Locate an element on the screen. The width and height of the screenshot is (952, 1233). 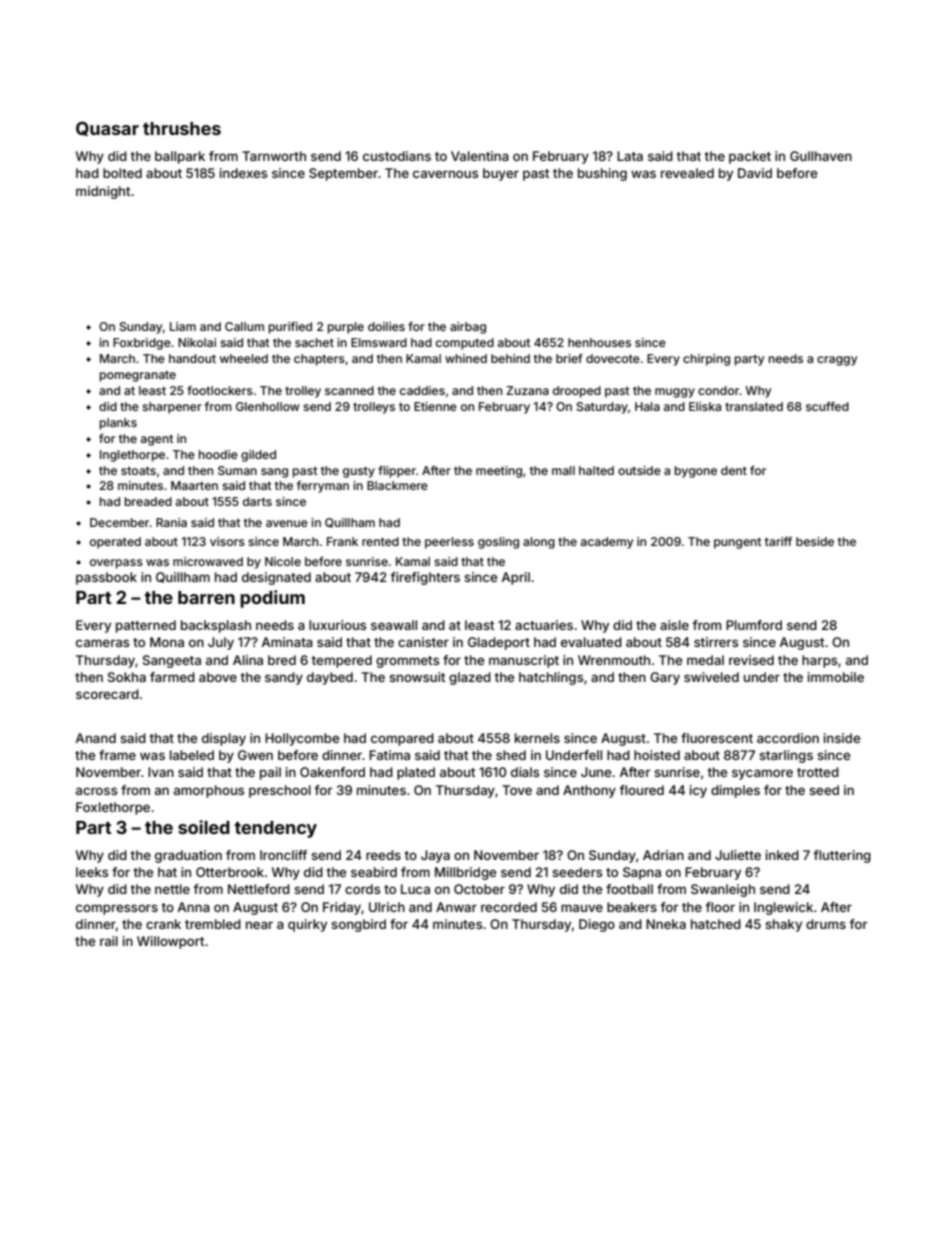
recorded is located at coordinates (509, 907).
